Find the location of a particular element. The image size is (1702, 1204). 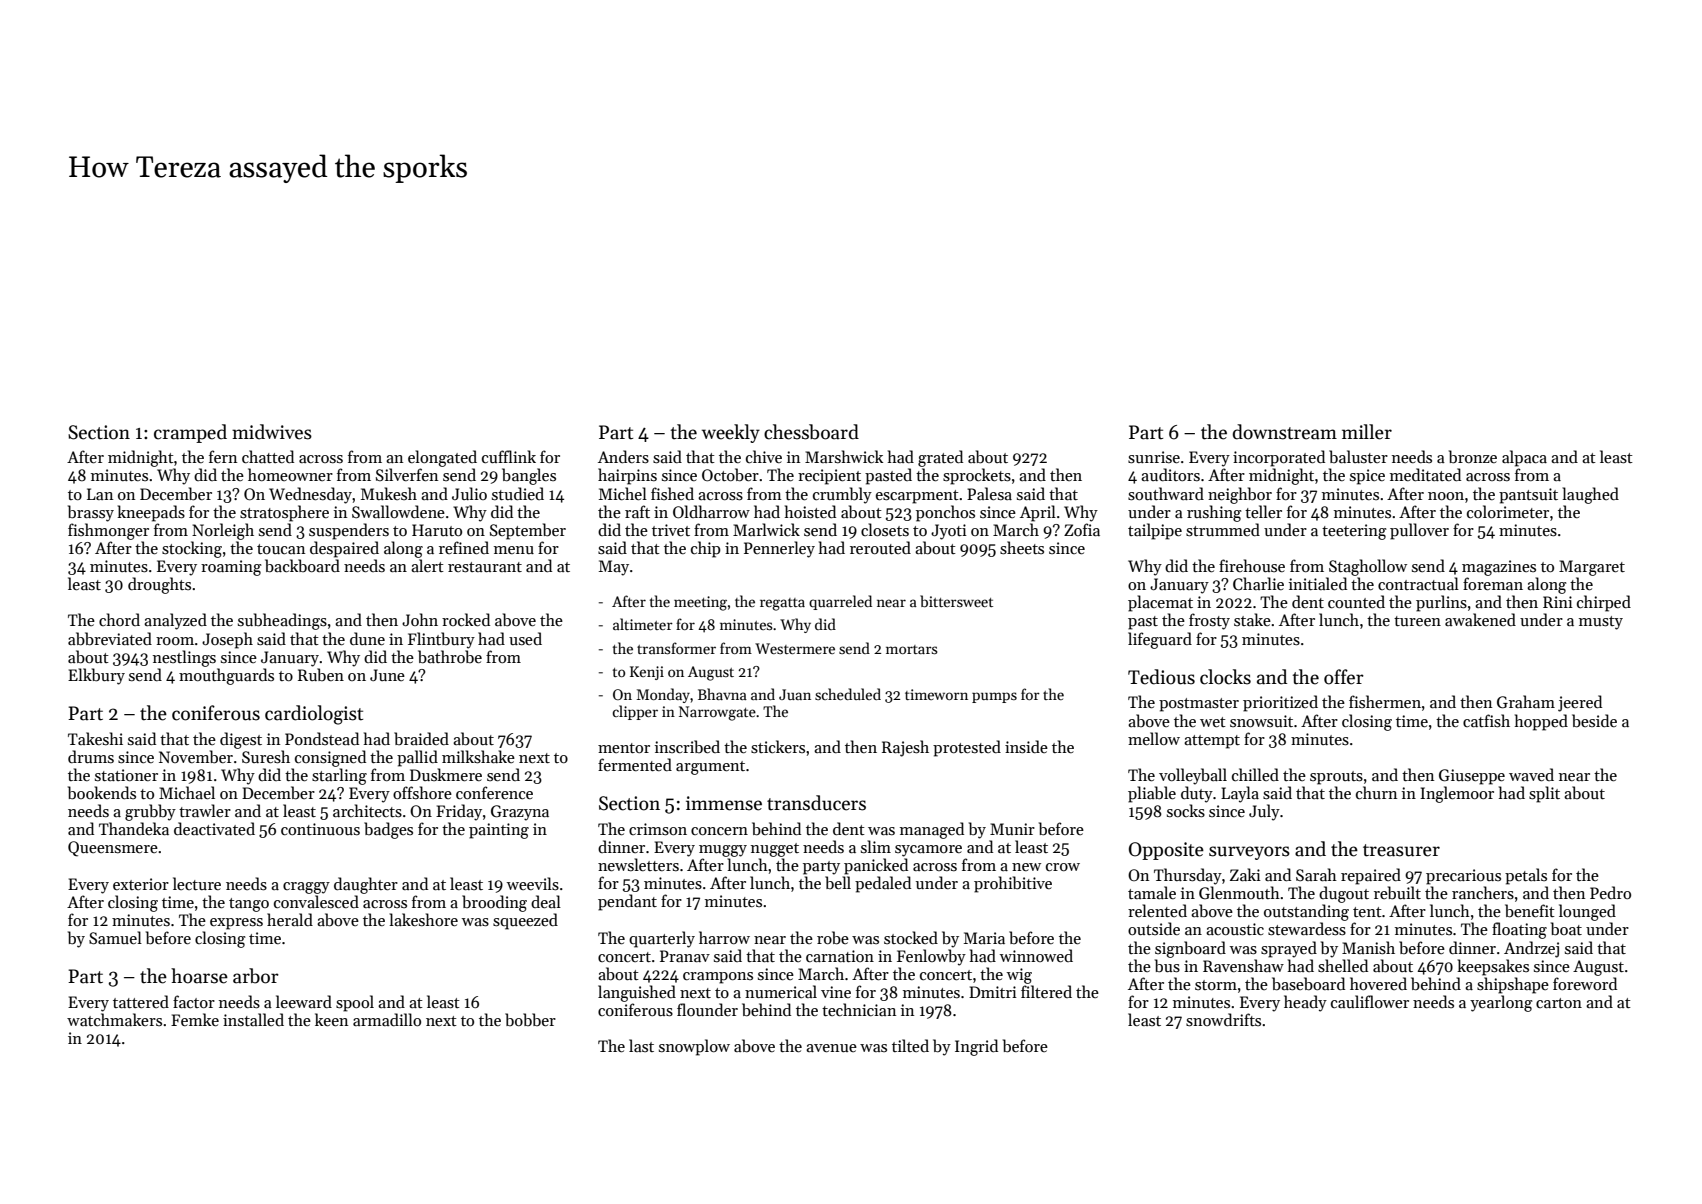

Anders is located at coordinates (623, 457).
